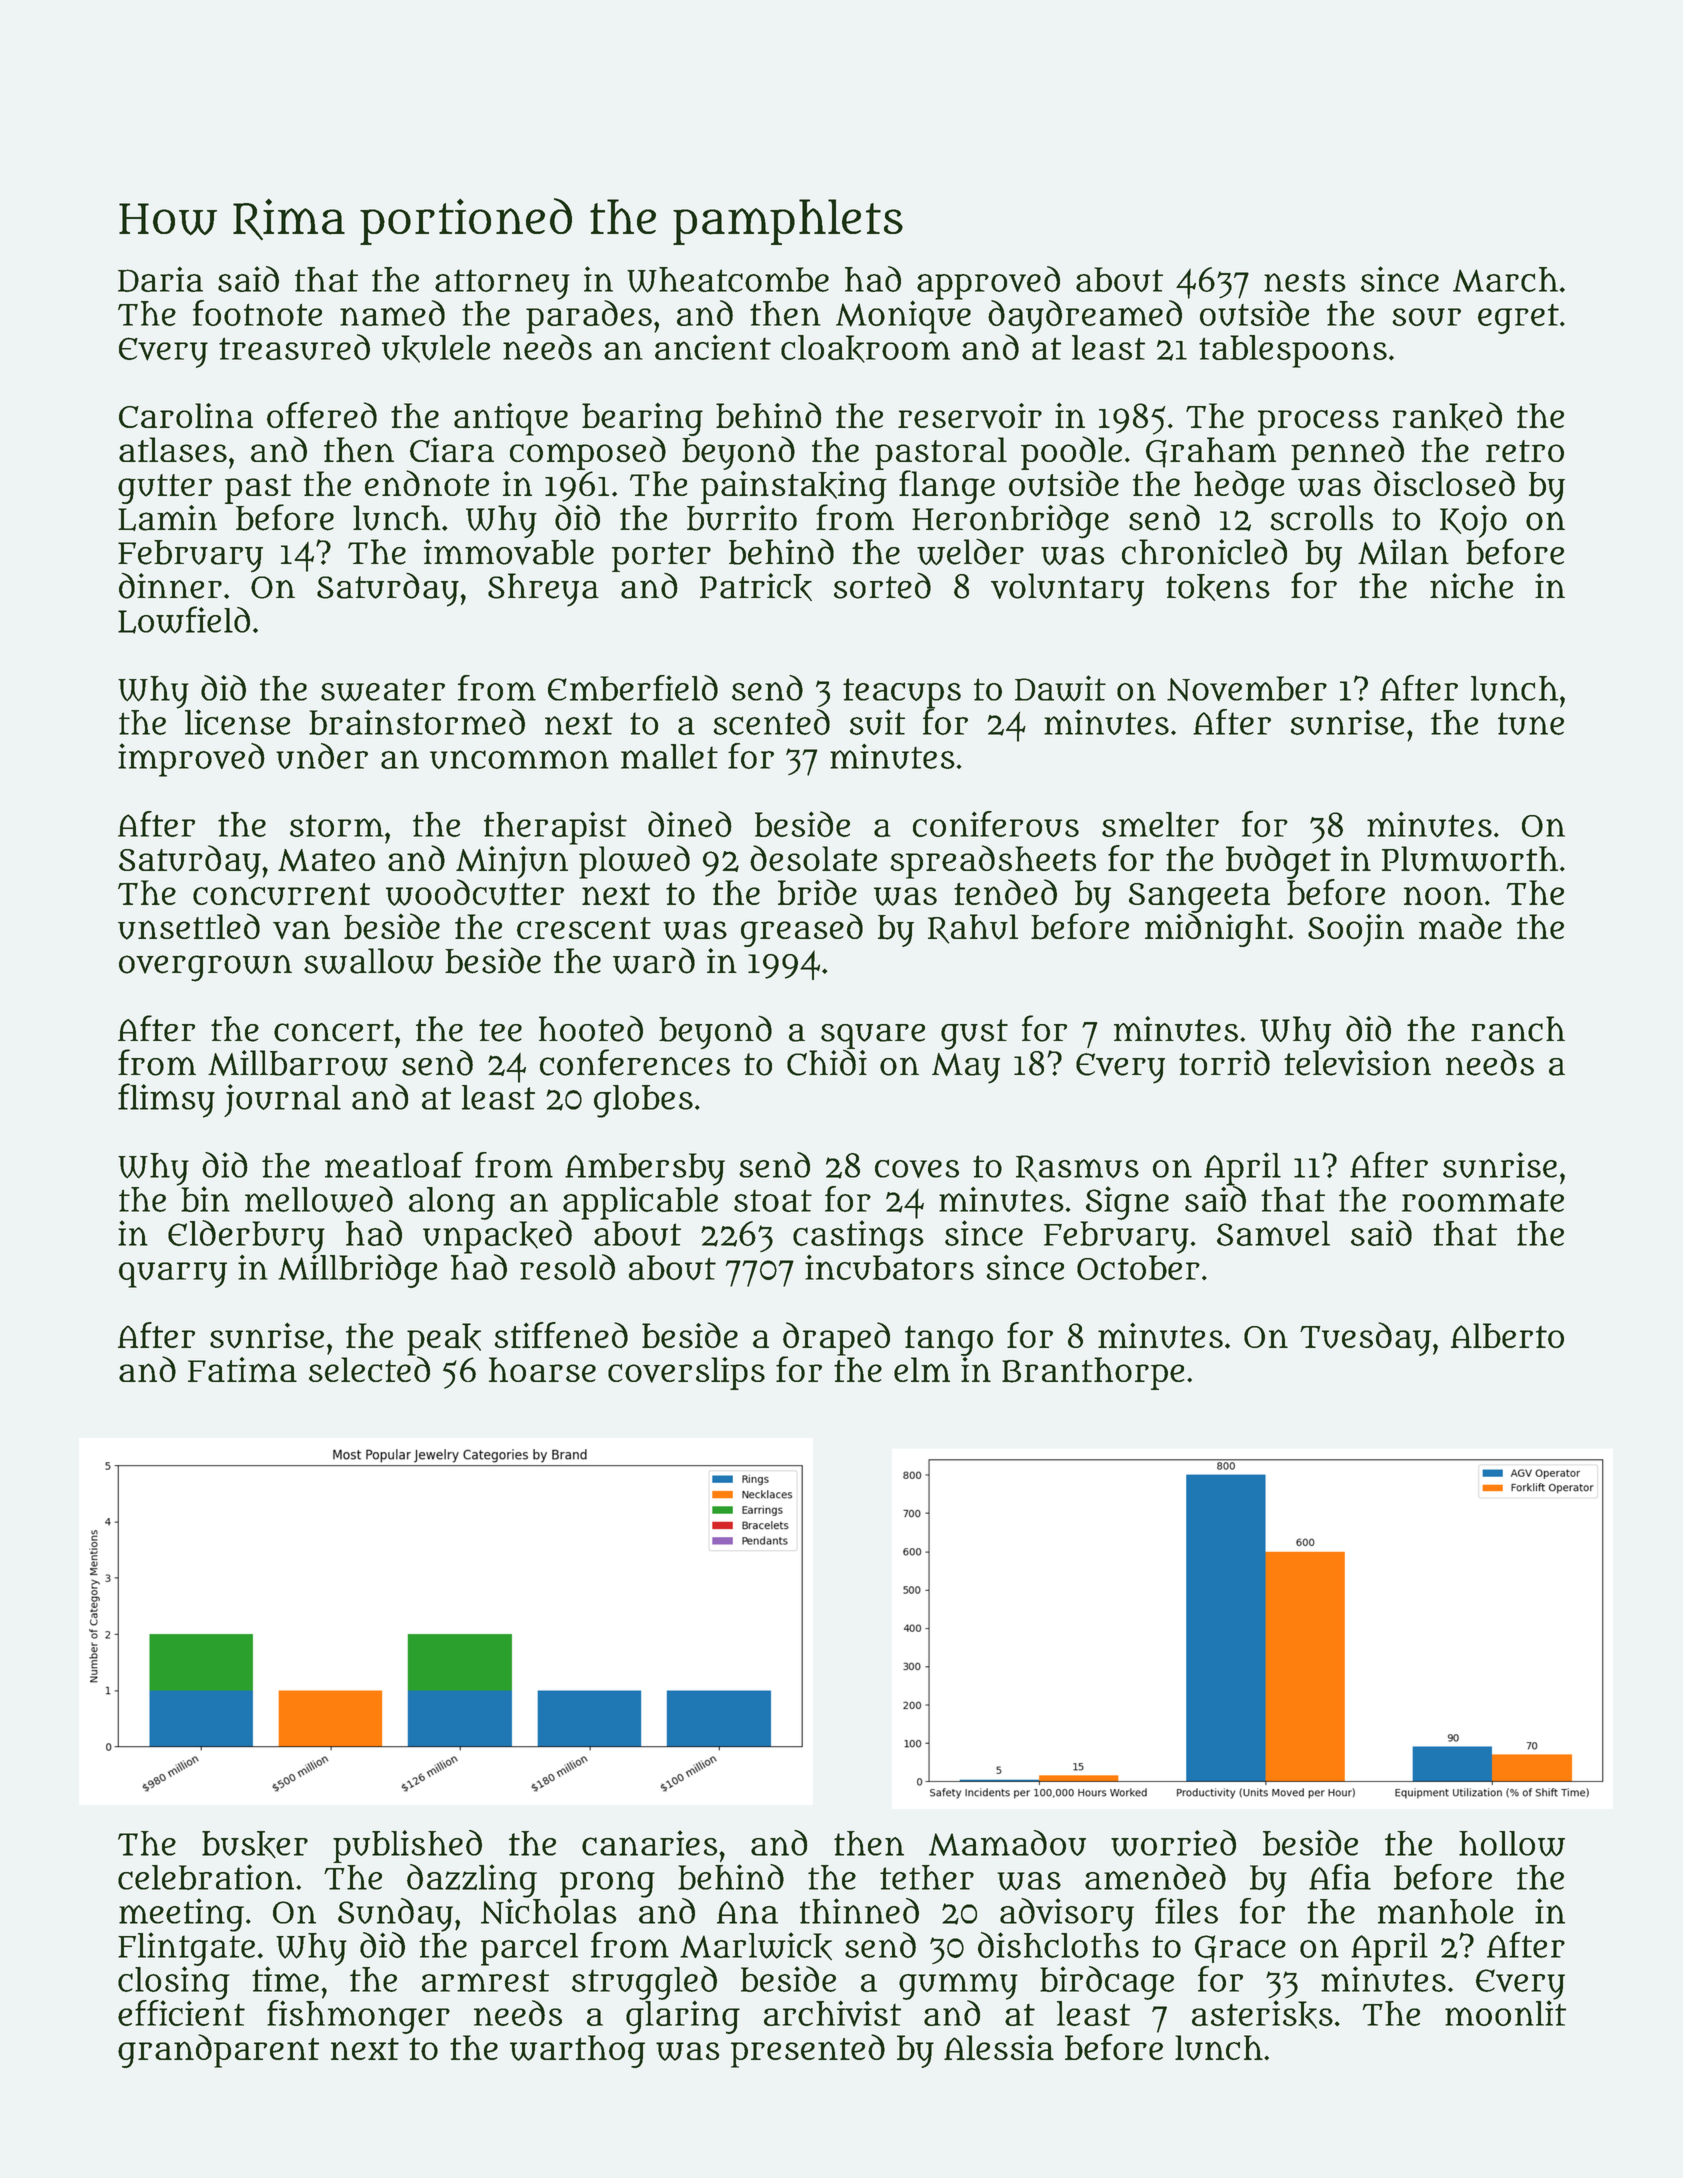 Image resolution: width=1683 pixels, height=2178 pixels. What do you see at coordinates (1518, 319) in the document?
I see `egret` at bounding box center [1518, 319].
